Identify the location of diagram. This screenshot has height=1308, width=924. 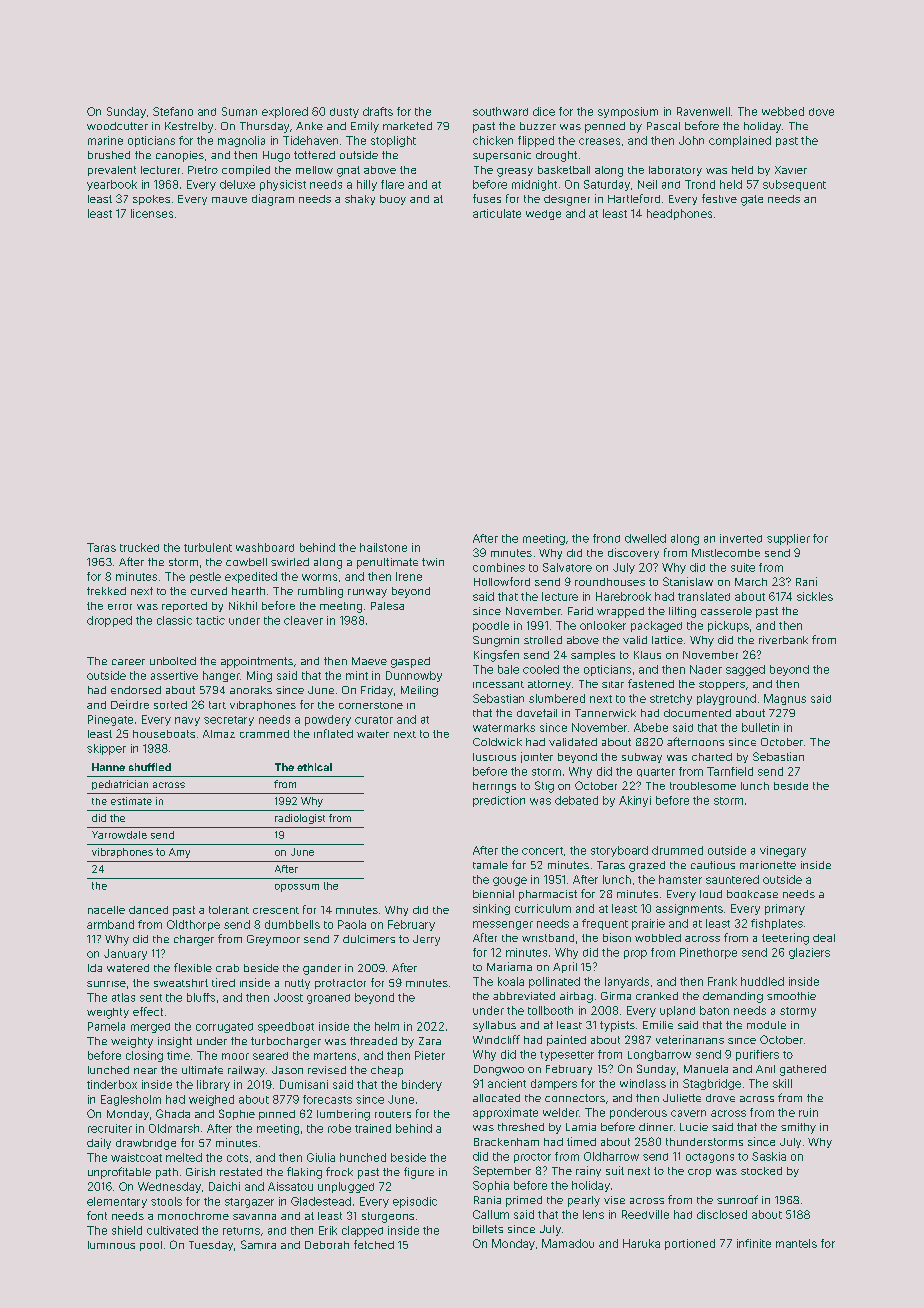
(273, 200).
